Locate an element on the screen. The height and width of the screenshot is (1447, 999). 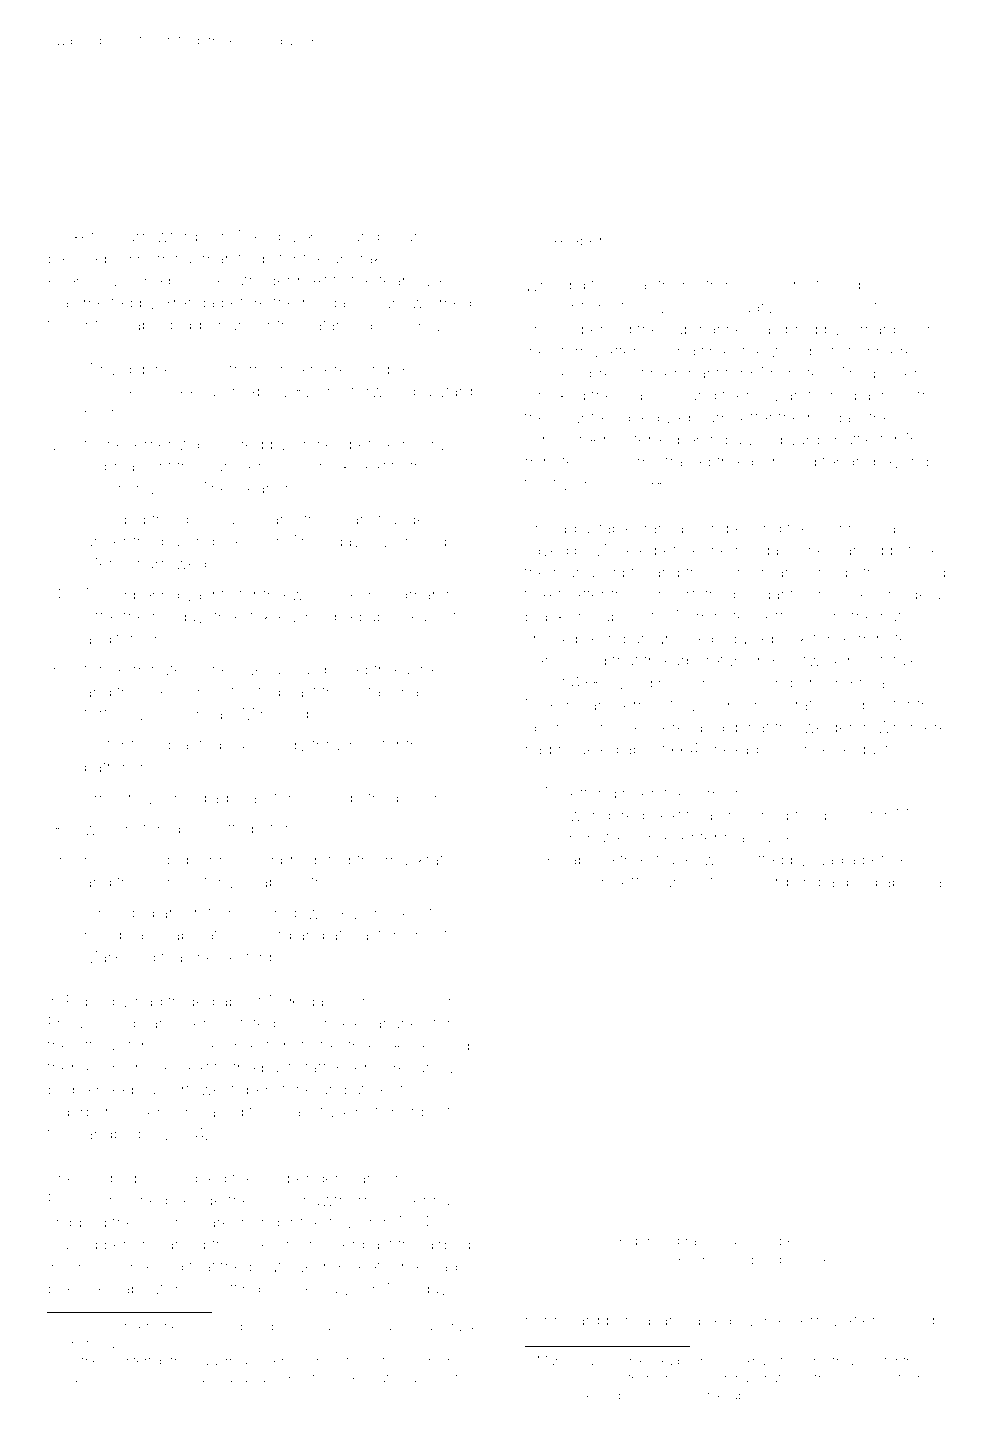
strudel is located at coordinates (673, 859).
